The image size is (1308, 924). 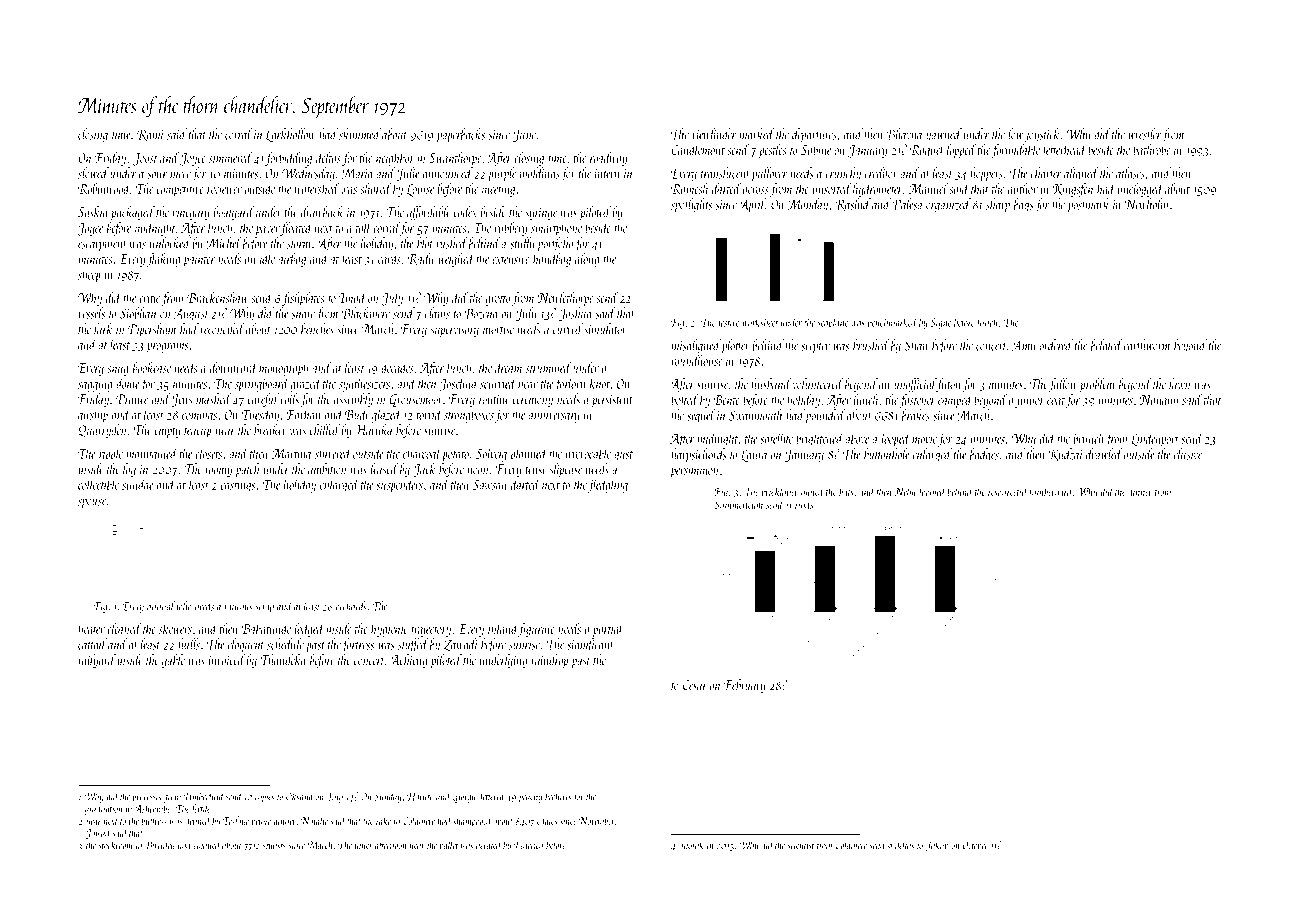 What do you see at coordinates (944, 135) in the document?
I see `yawned` at bounding box center [944, 135].
